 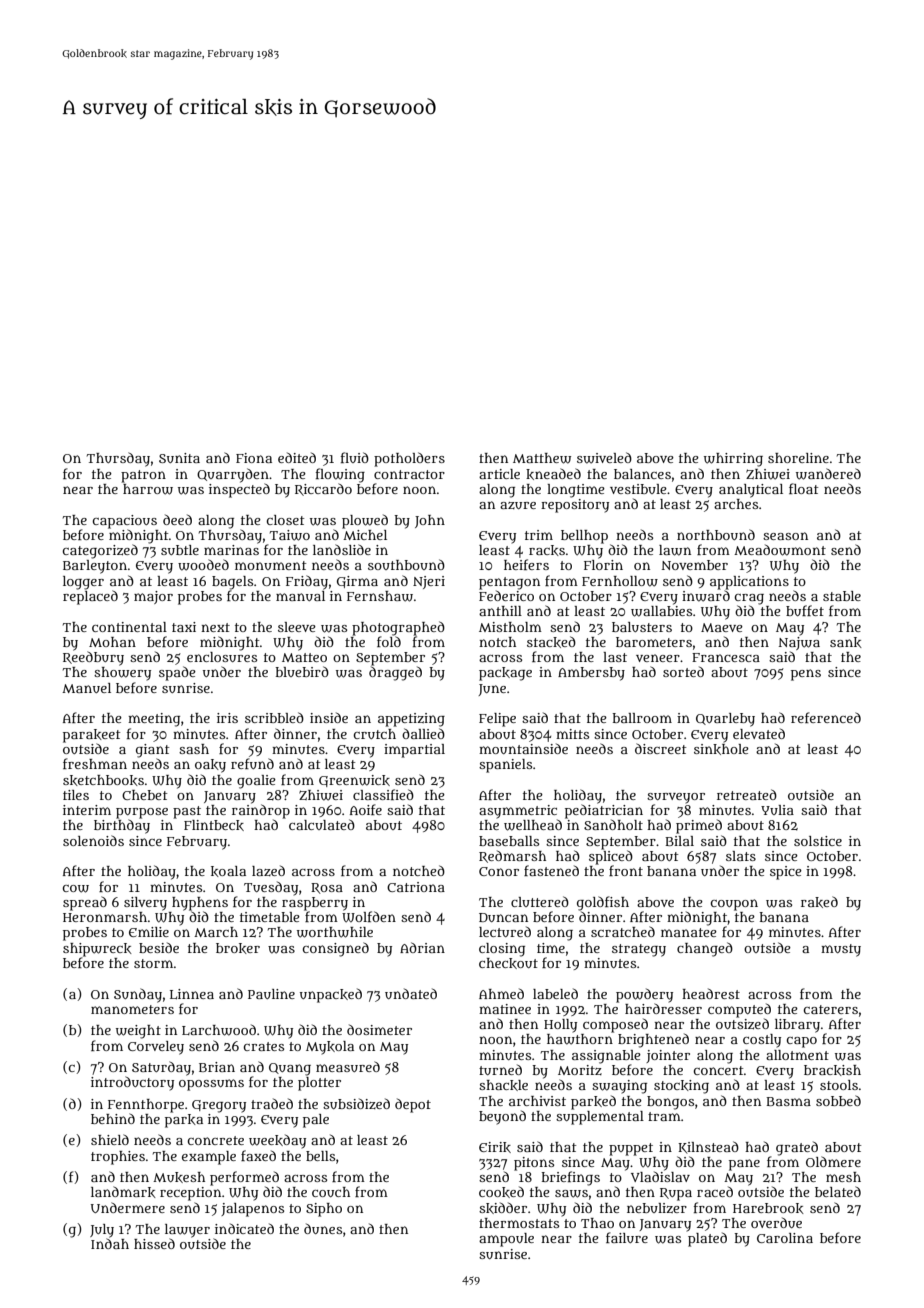 I want to click on Matthew, so click(x=542, y=458).
